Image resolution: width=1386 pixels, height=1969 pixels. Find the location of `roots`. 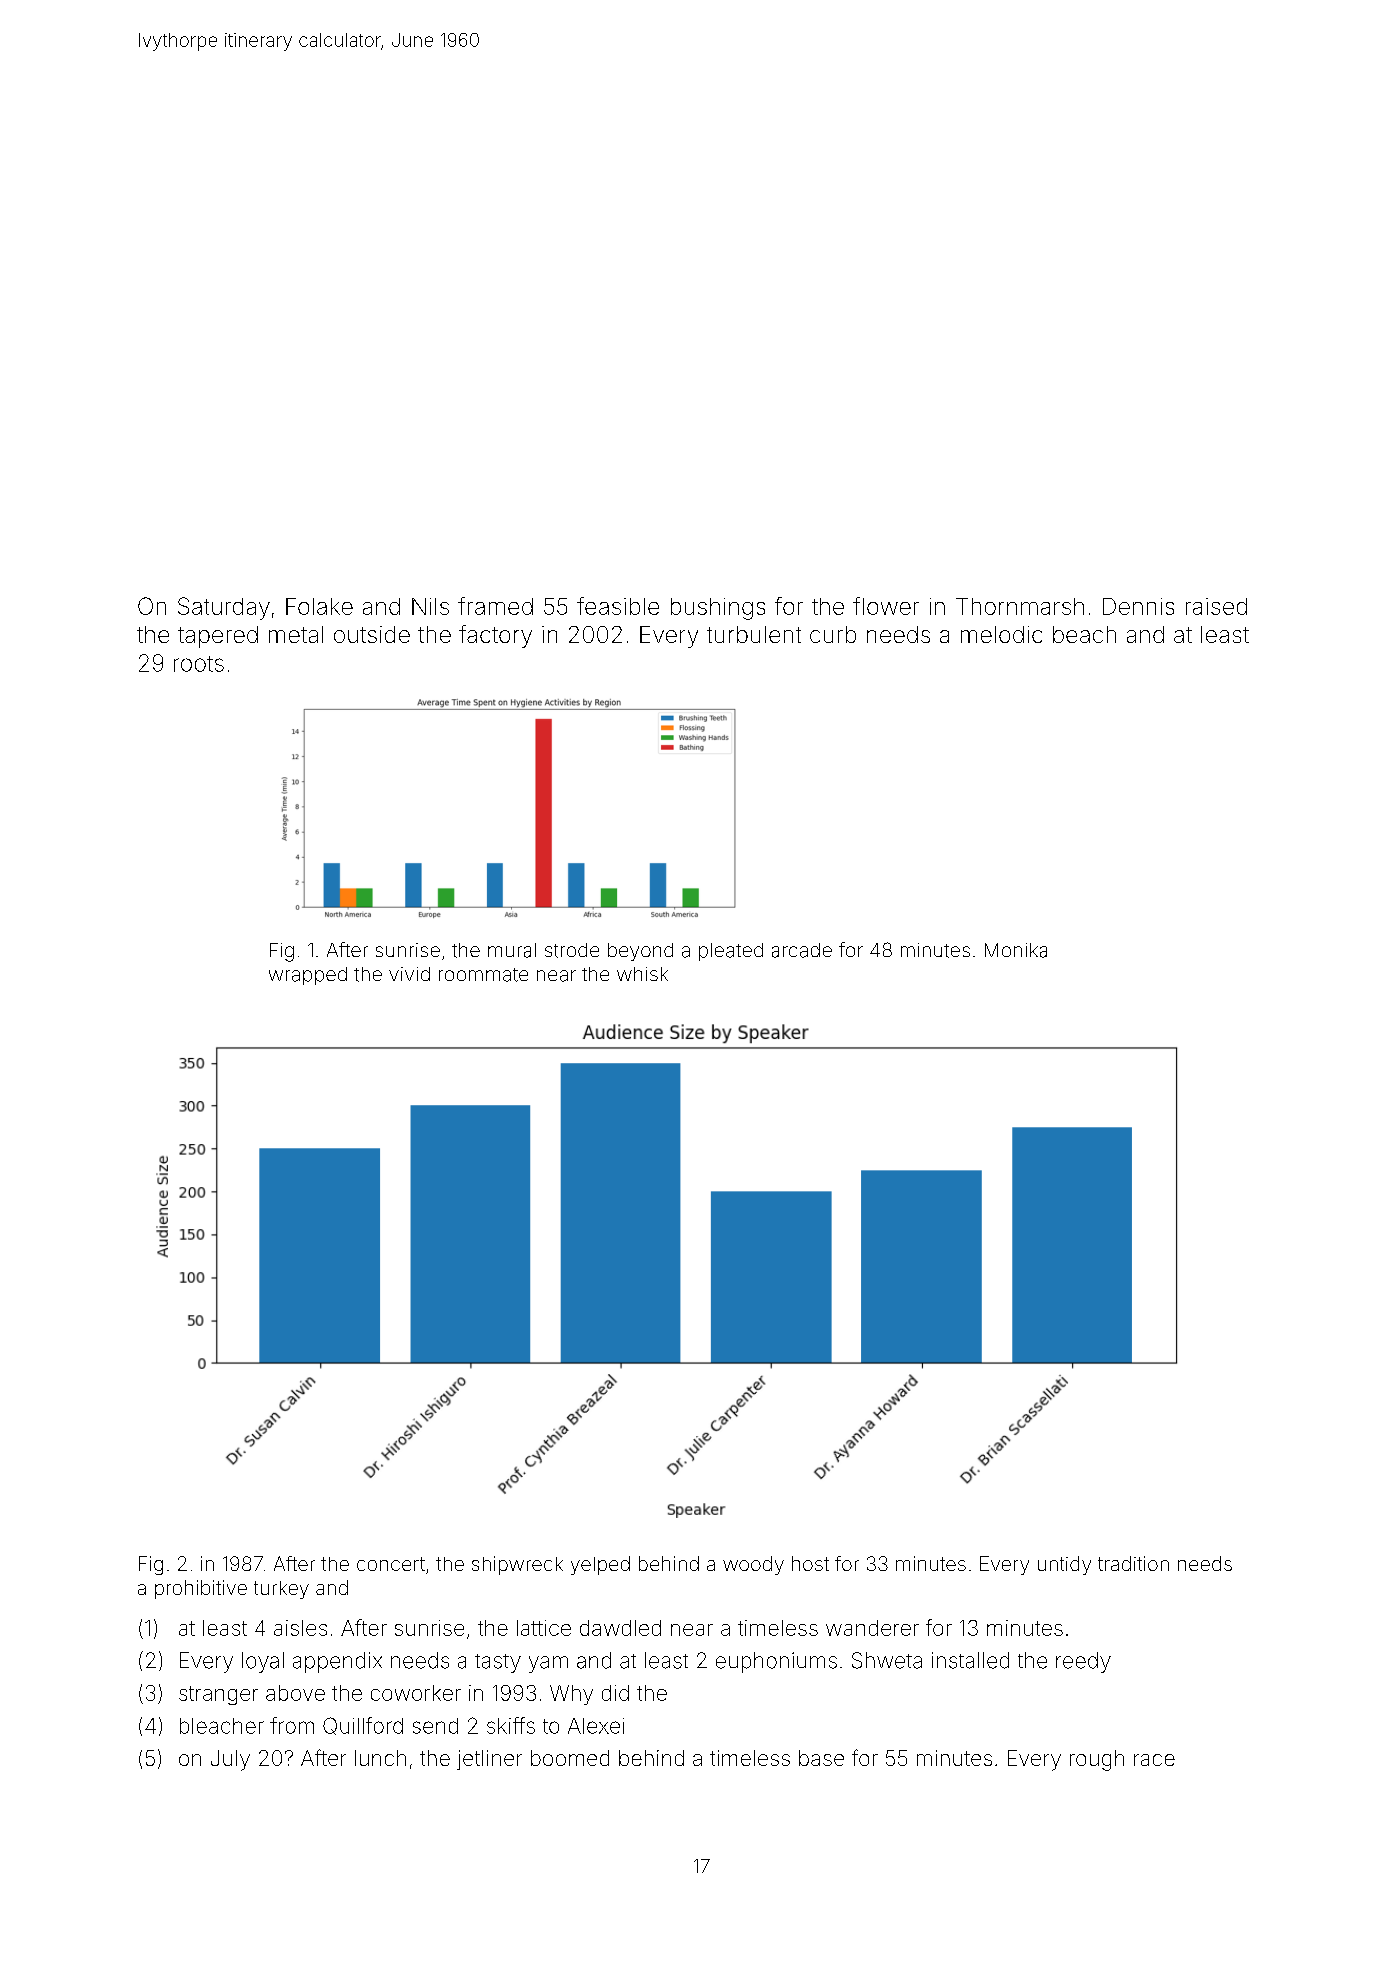

roots is located at coordinates (199, 664).
